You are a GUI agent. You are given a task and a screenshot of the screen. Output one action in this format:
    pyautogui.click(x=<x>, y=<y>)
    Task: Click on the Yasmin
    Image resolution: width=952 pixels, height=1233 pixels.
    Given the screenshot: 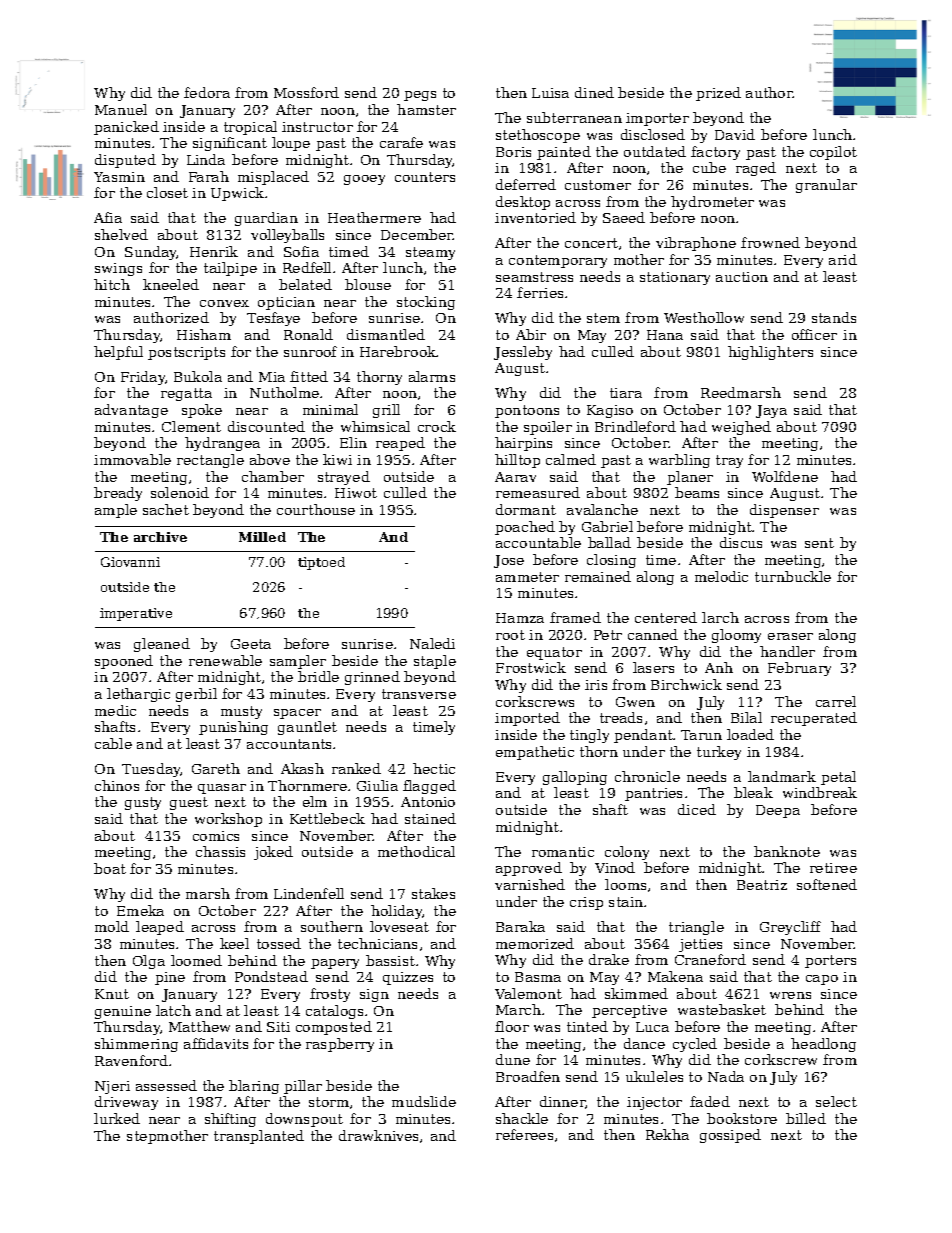 What is the action you would take?
    pyautogui.click(x=119, y=177)
